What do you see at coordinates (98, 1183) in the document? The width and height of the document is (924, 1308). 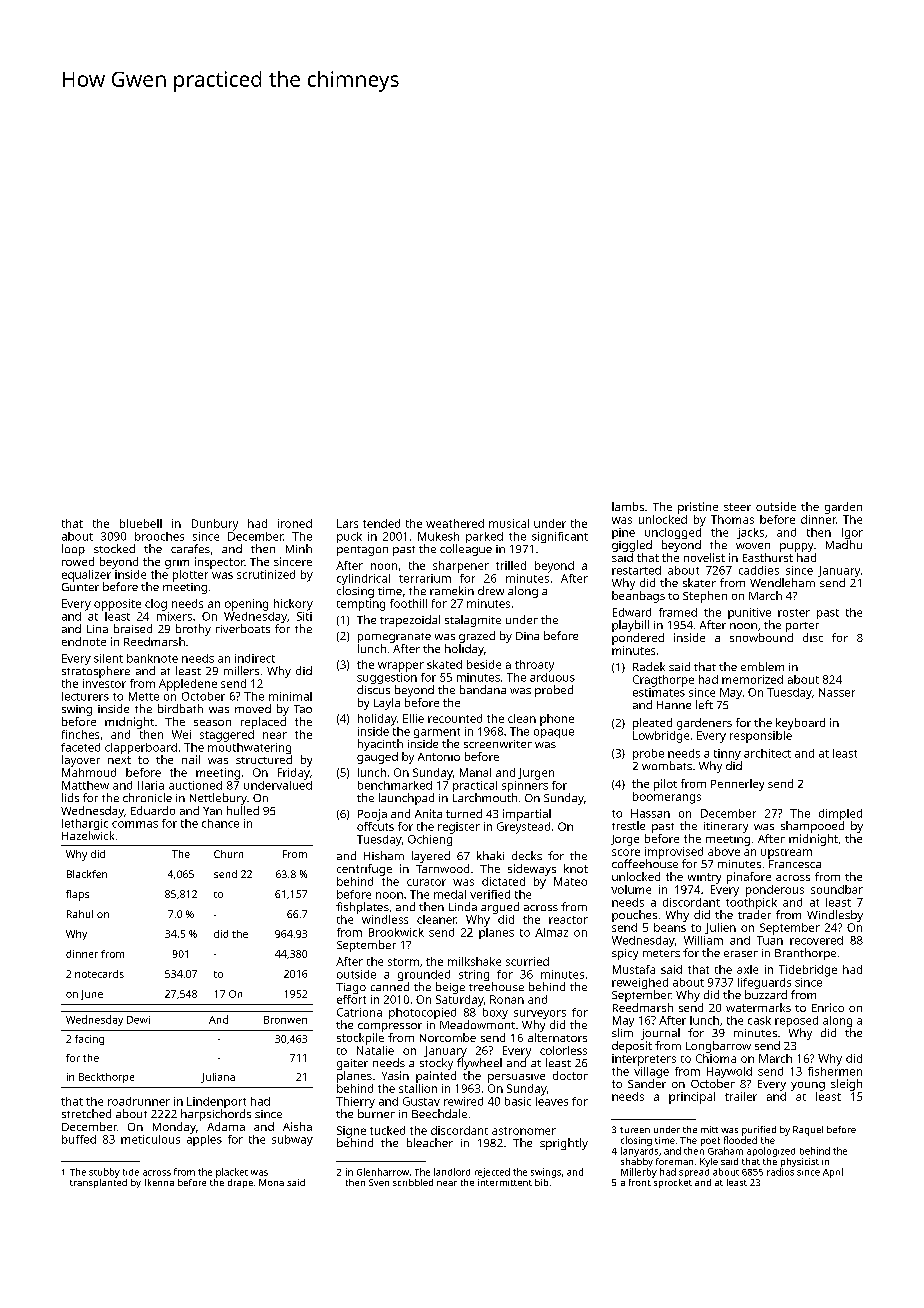 I see `transplanted` at bounding box center [98, 1183].
